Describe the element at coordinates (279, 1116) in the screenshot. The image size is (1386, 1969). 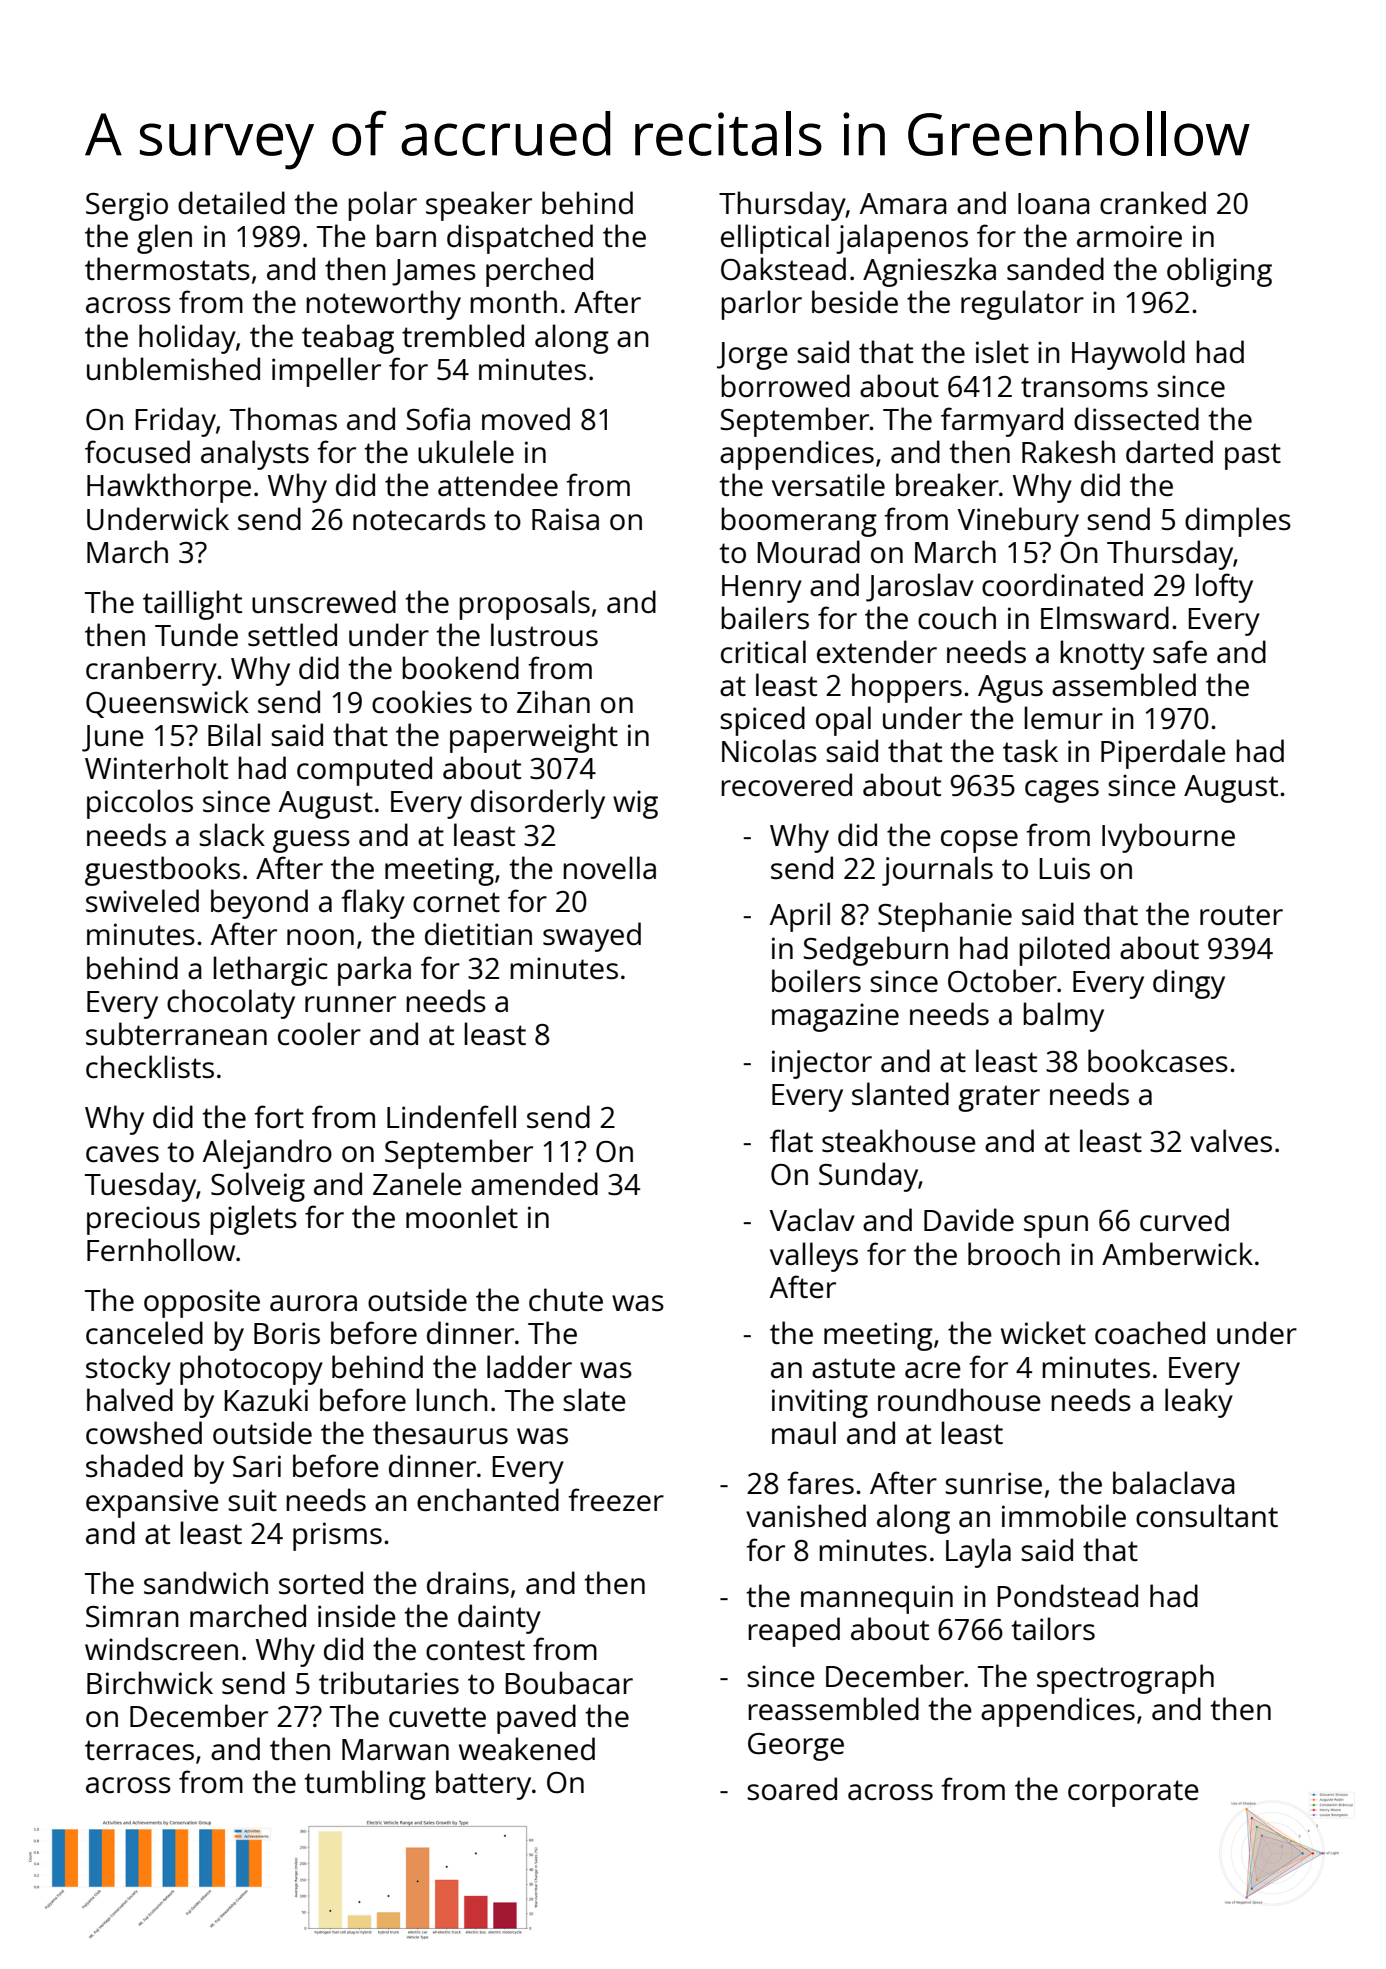
I see `fort` at that location.
